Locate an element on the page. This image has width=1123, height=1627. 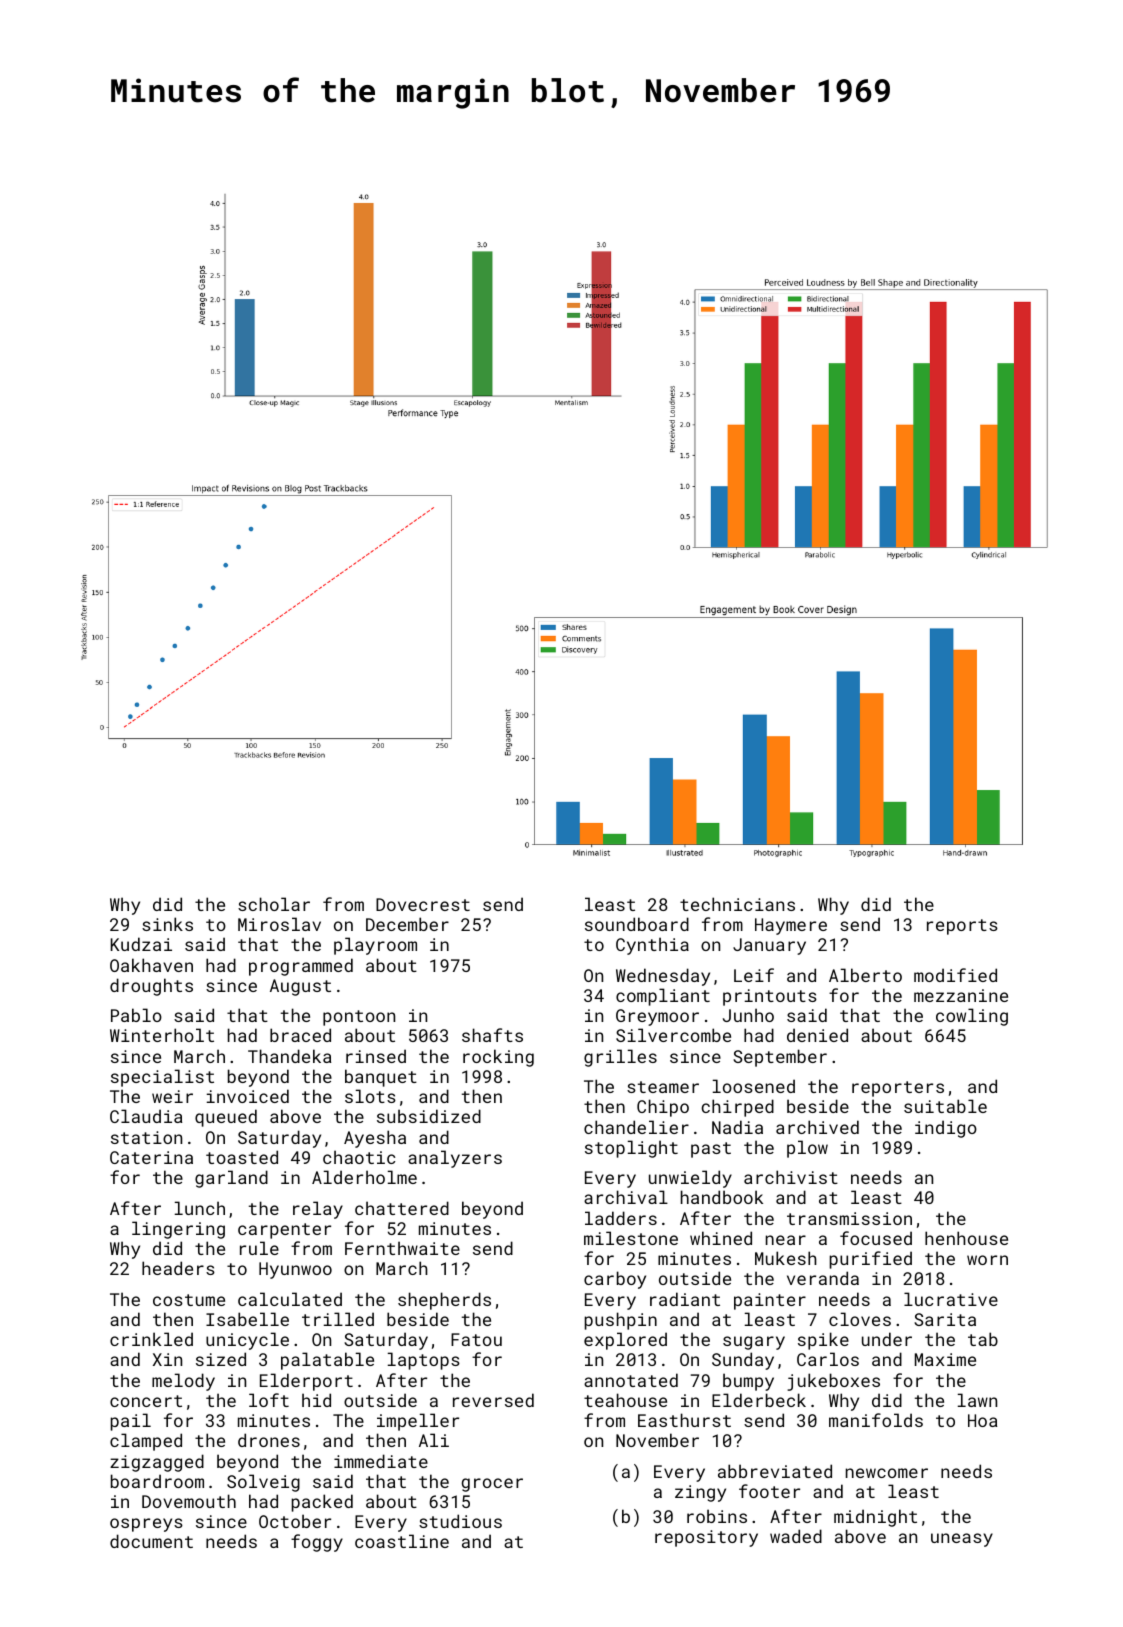
scholar is located at coordinates (274, 904).
